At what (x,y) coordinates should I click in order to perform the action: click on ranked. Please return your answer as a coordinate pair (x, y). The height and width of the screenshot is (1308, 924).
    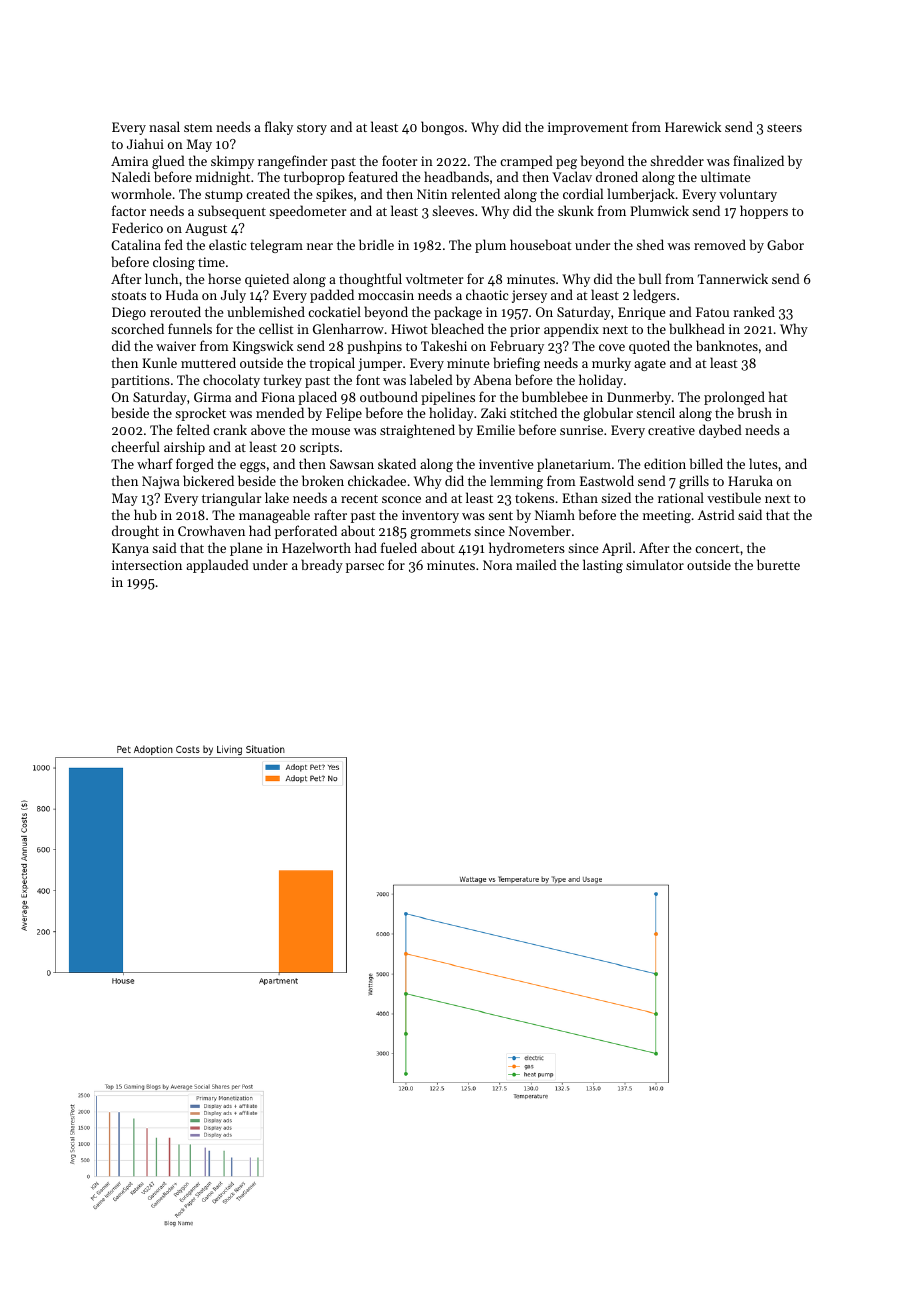
    Looking at the image, I should click on (754, 311).
